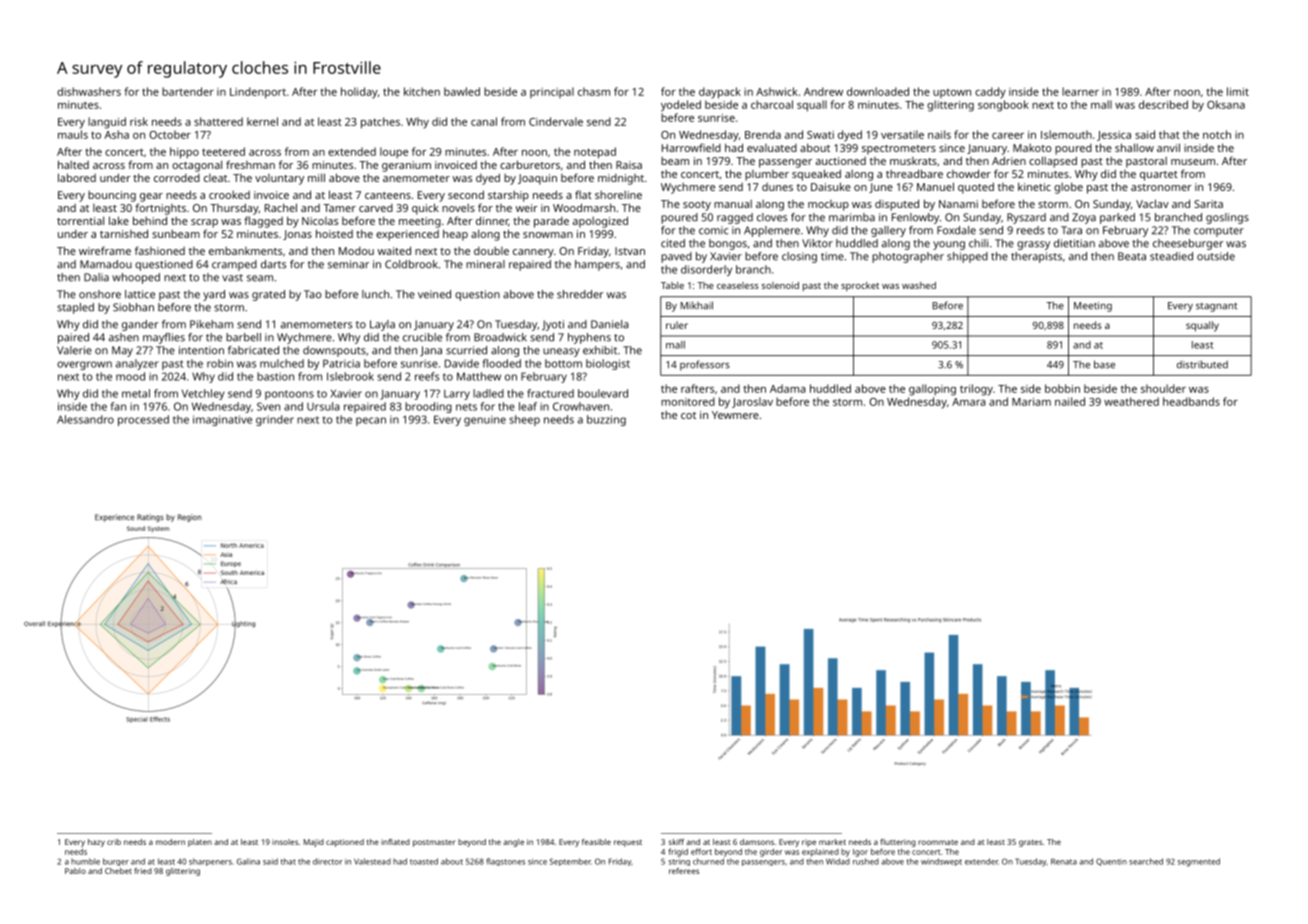  Describe the element at coordinates (820, 135) in the document. I see `Swati` at that location.
